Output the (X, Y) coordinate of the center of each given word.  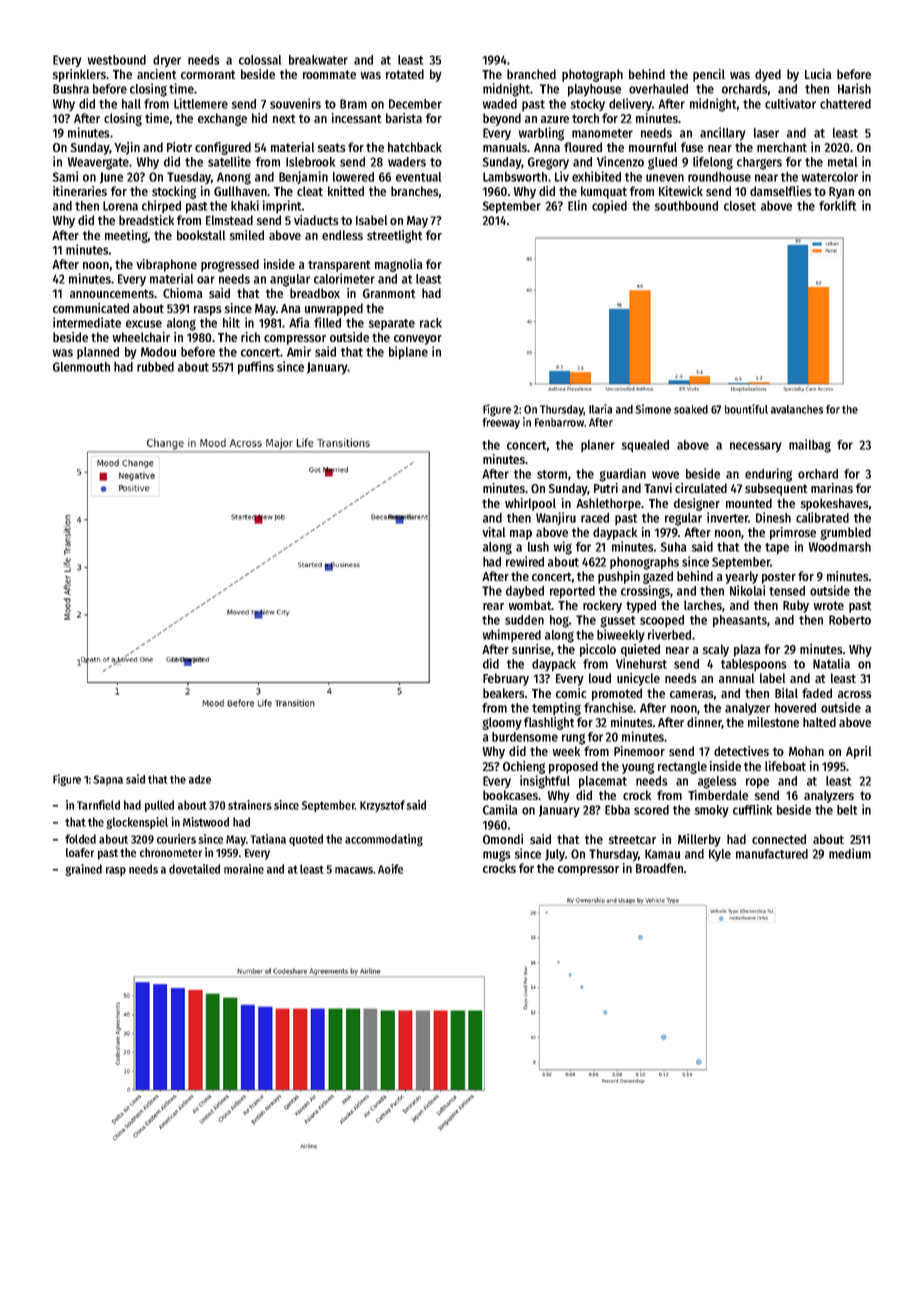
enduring (768, 475)
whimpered (512, 635)
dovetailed (194, 869)
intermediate (87, 322)
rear (493, 606)
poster (779, 578)
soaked (691, 409)
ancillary (723, 134)
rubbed (155, 367)
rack (431, 323)
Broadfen (659, 868)
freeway (501, 423)
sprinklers (79, 75)
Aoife (390, 869)
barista (404, 118)
